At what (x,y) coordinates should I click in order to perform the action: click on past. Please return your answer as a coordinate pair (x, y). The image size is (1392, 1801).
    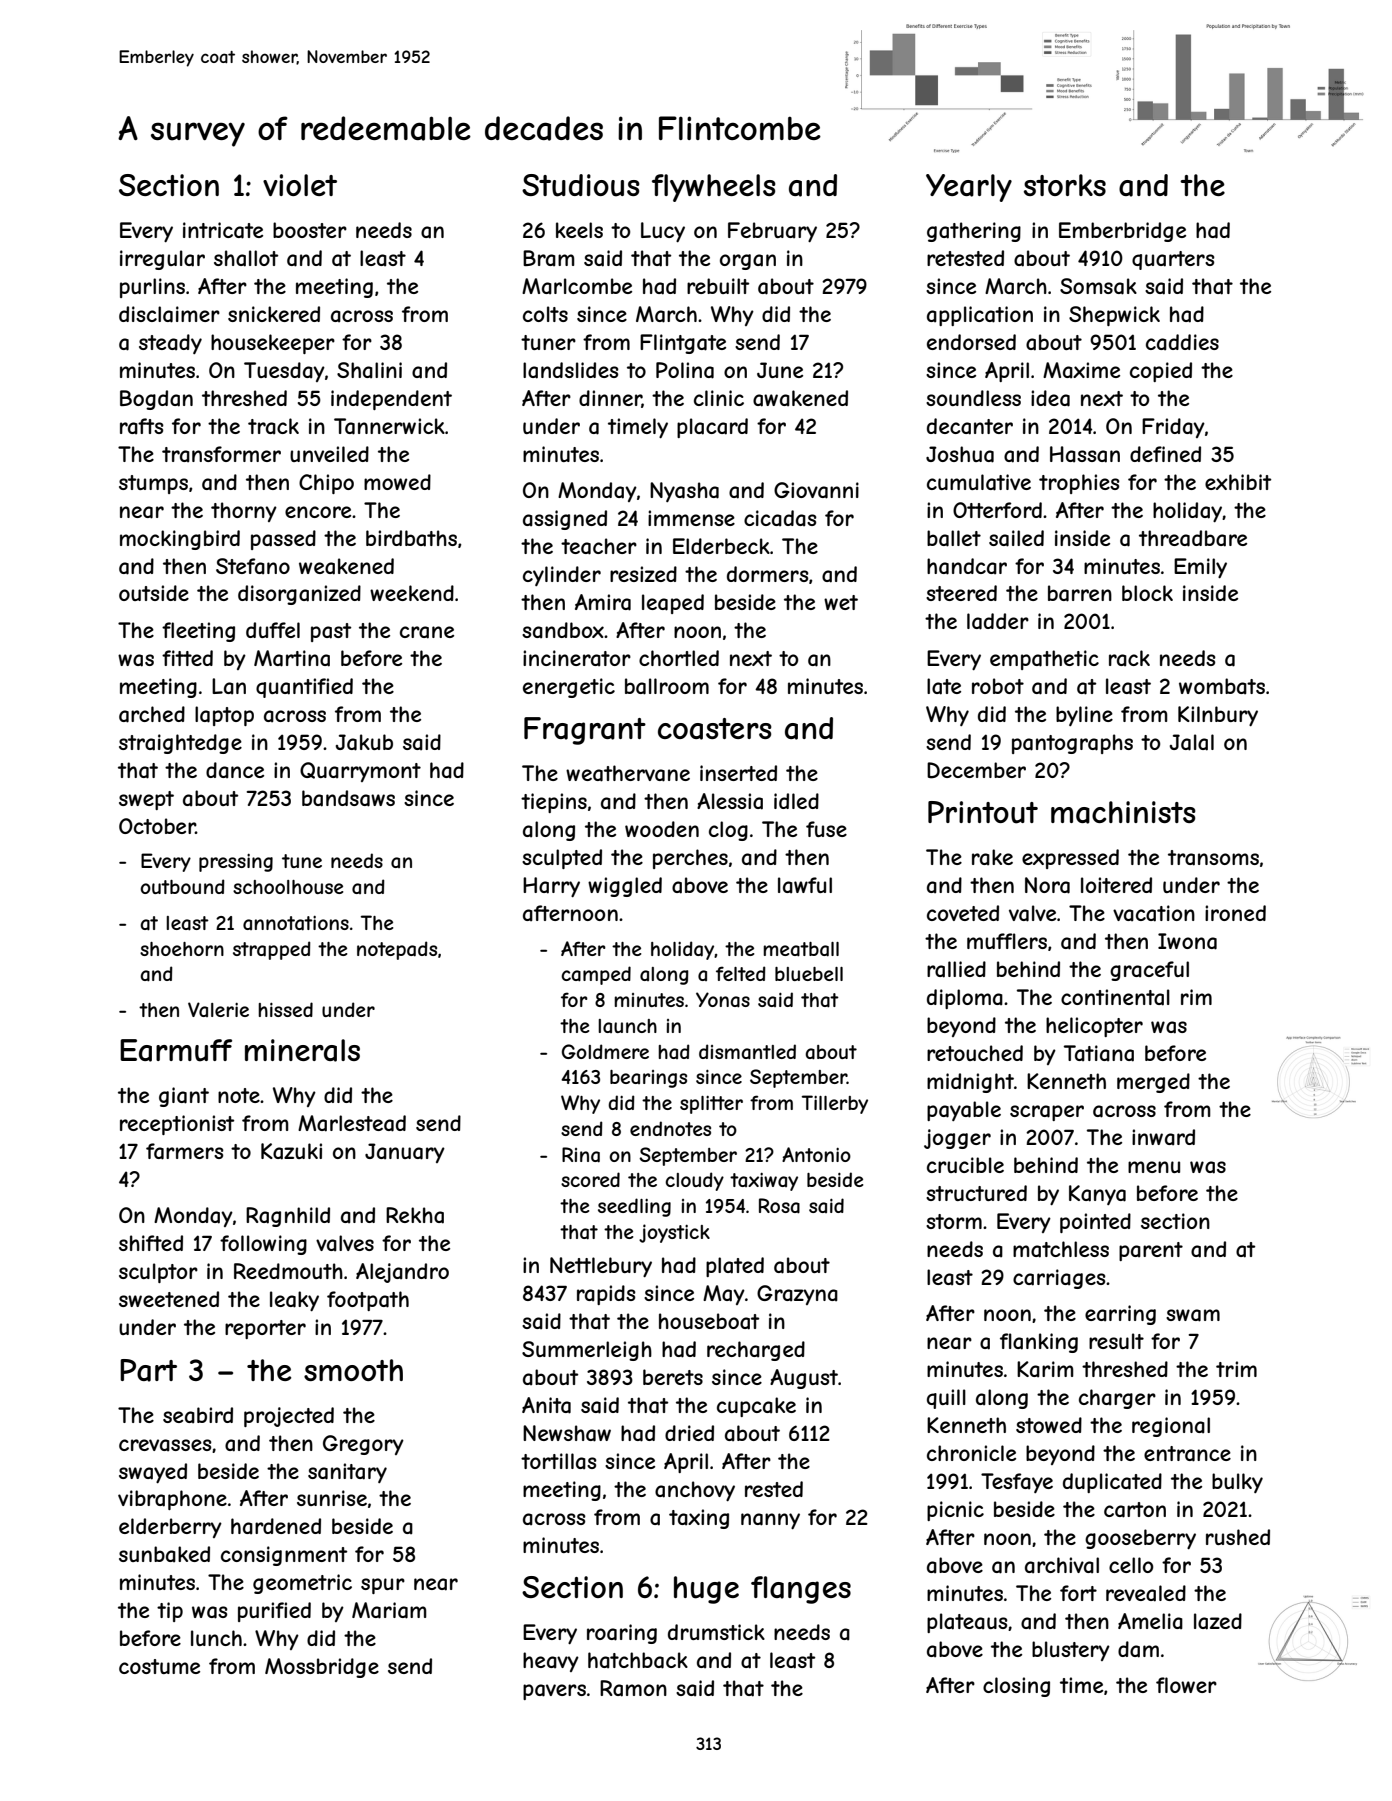
    Looking at the image, I should click on (331, 632).
